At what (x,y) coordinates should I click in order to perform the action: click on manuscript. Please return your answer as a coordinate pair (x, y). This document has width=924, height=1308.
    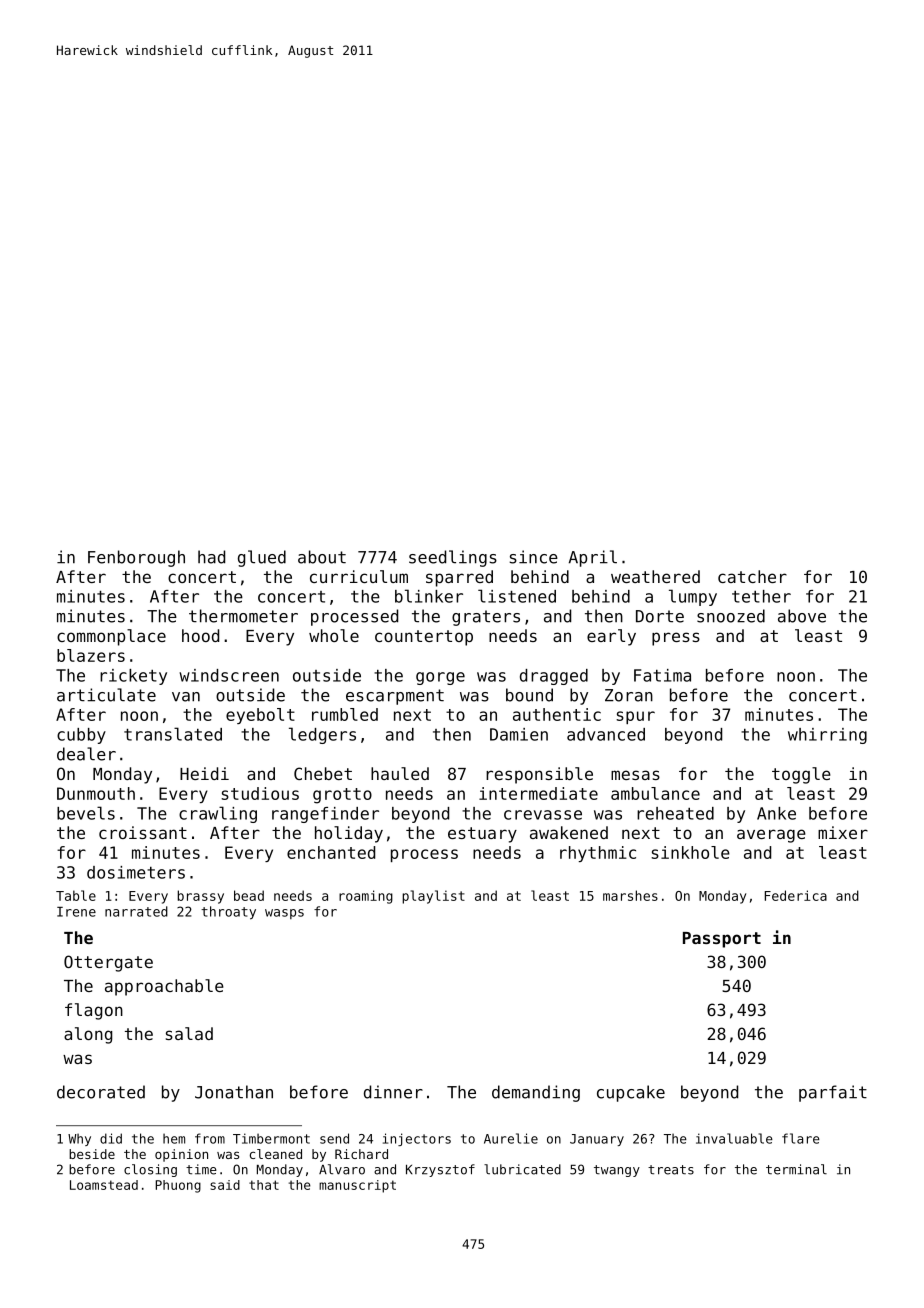
    Looking at the image, I should click on (357, 1186).
